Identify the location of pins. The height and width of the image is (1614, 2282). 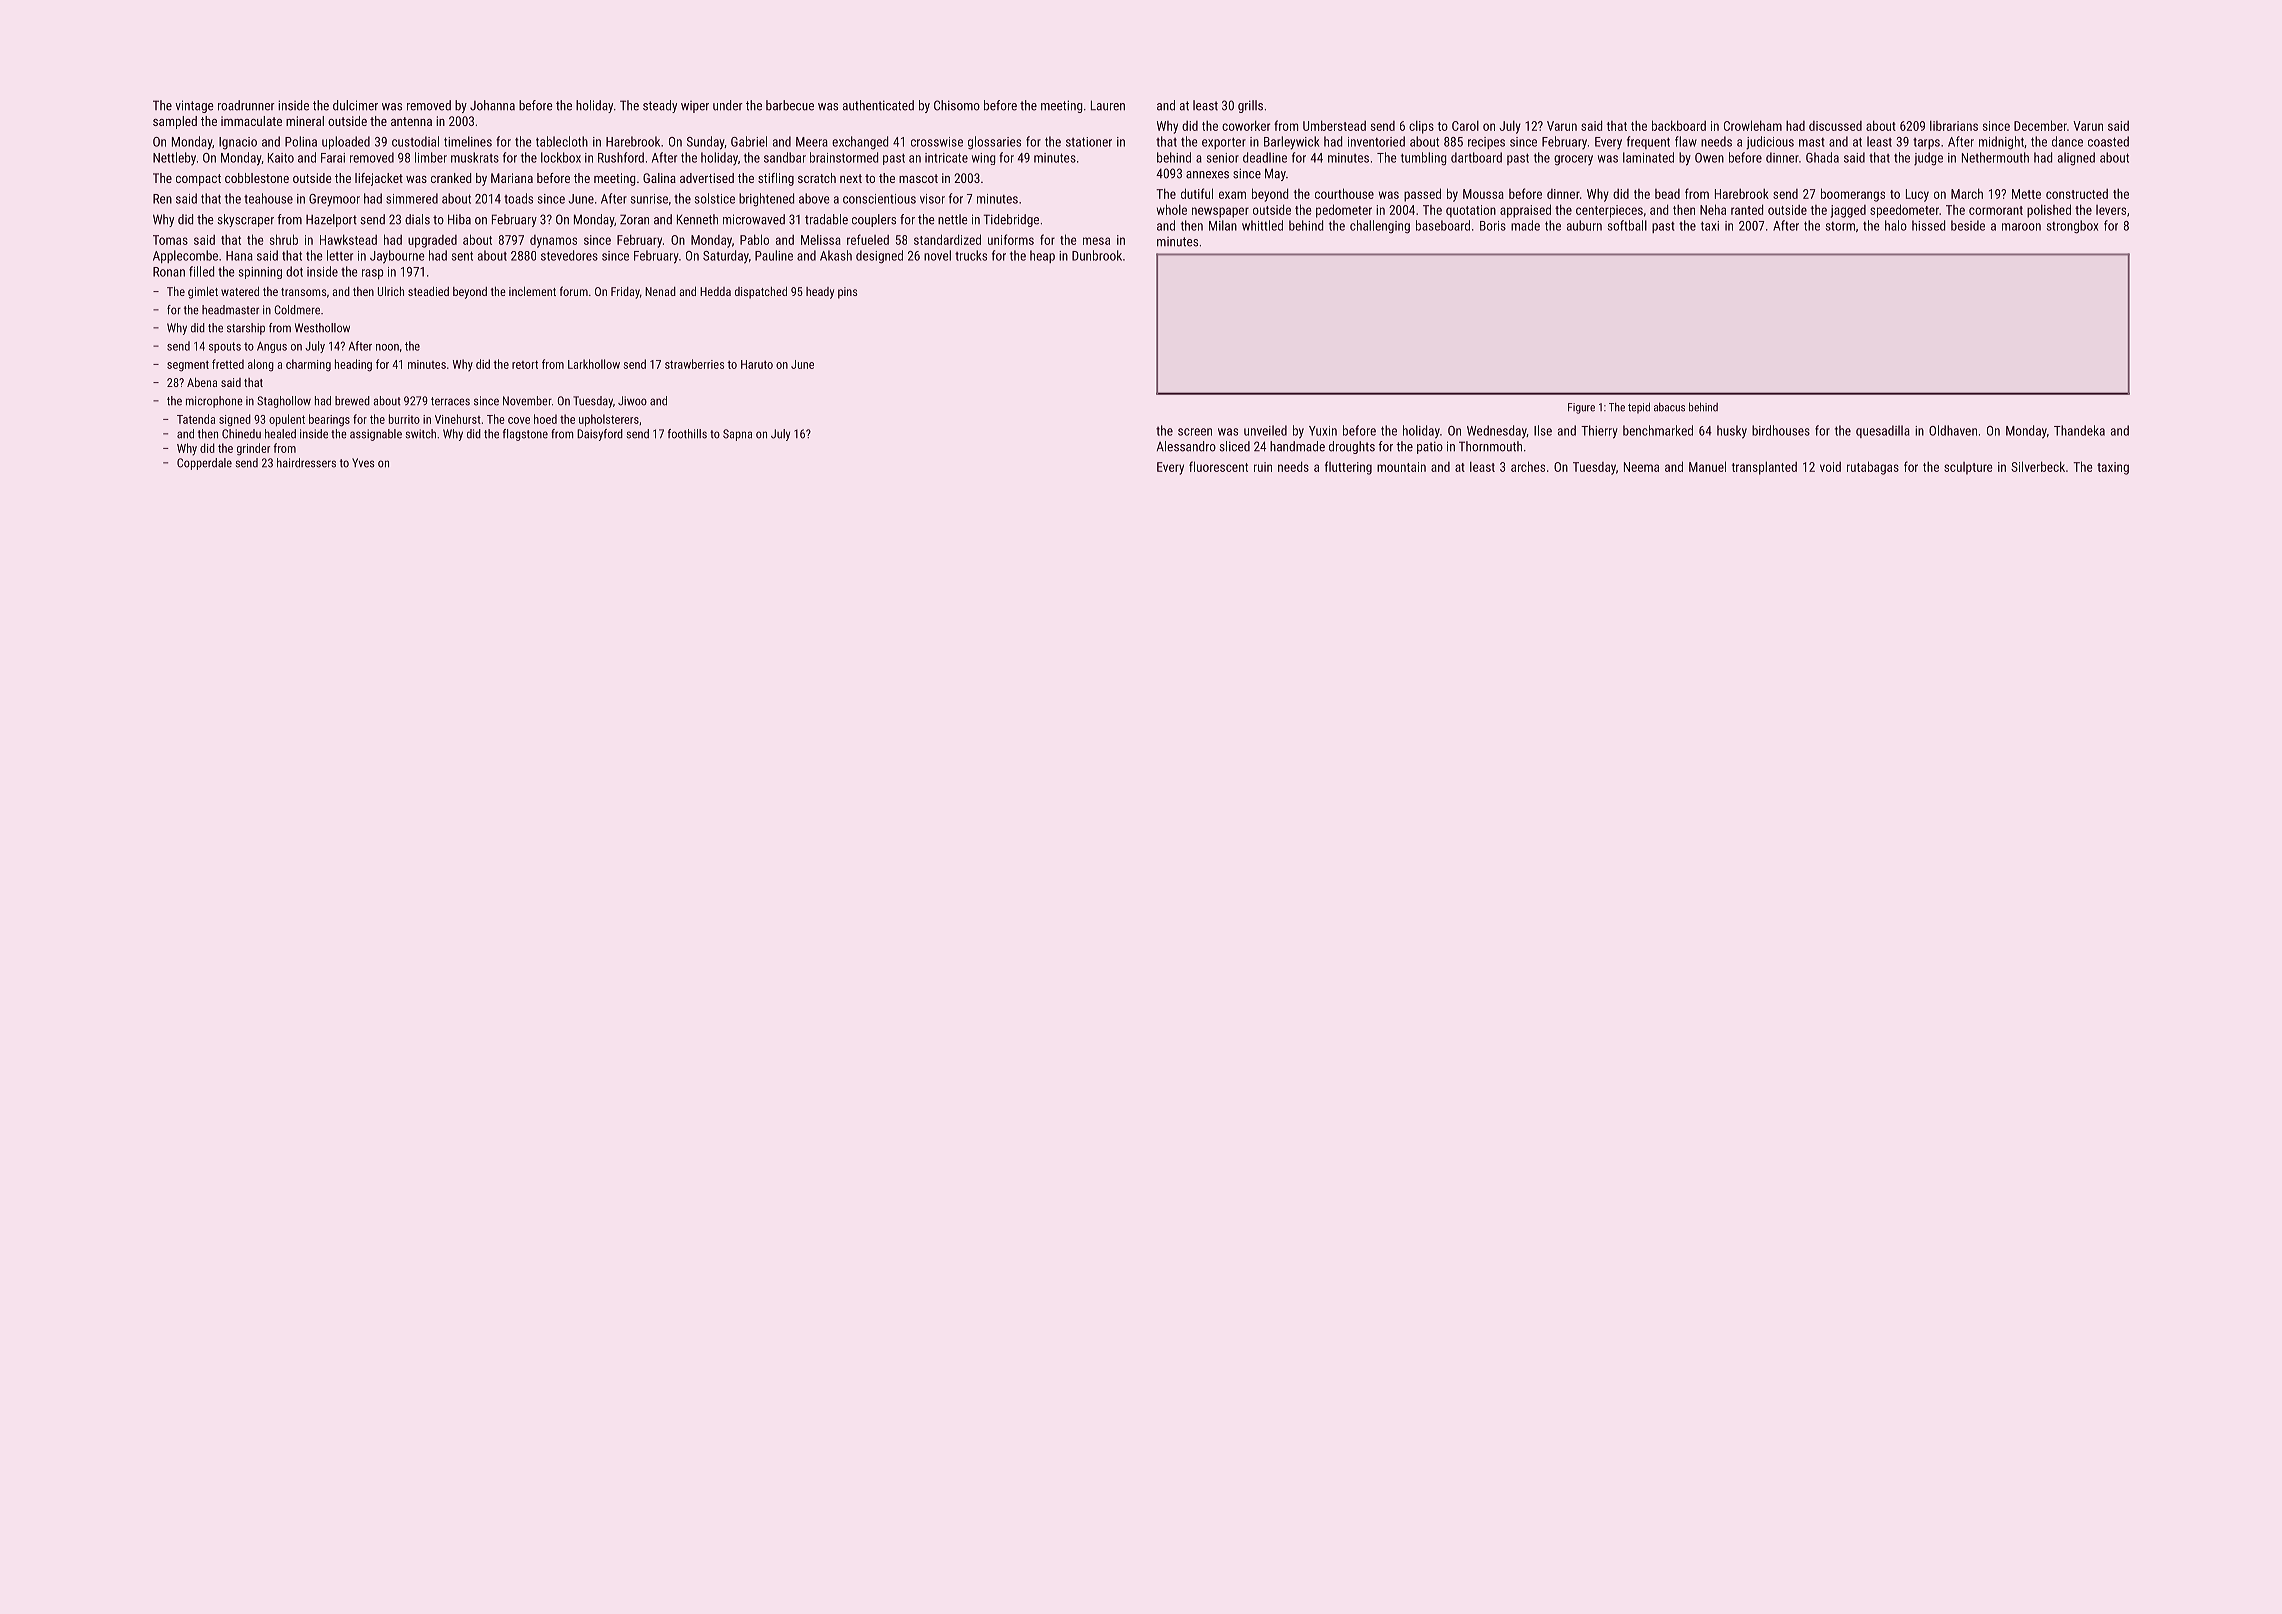
(847, 293).
